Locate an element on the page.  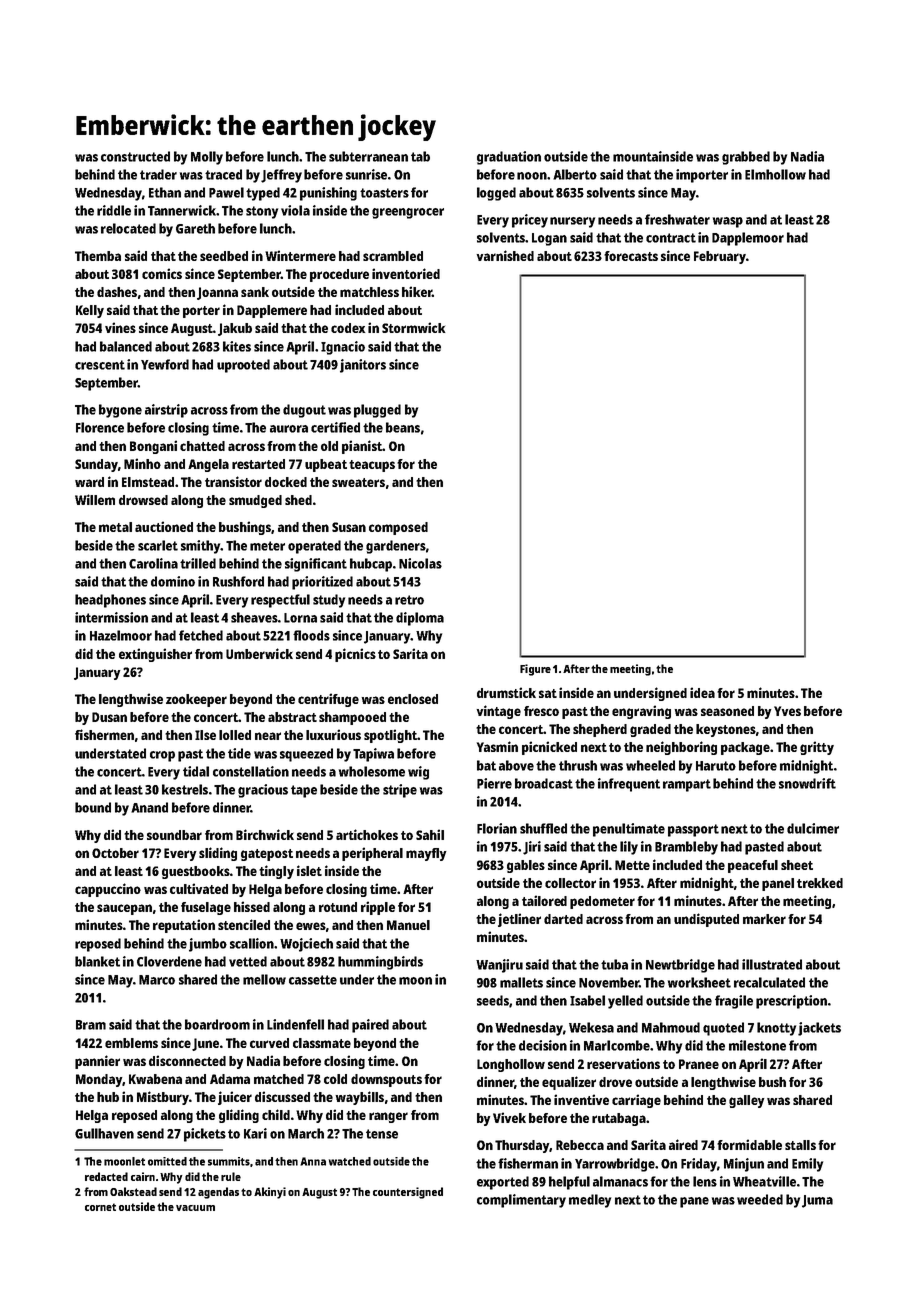
weeded is located at coordinates (760, 1199).
